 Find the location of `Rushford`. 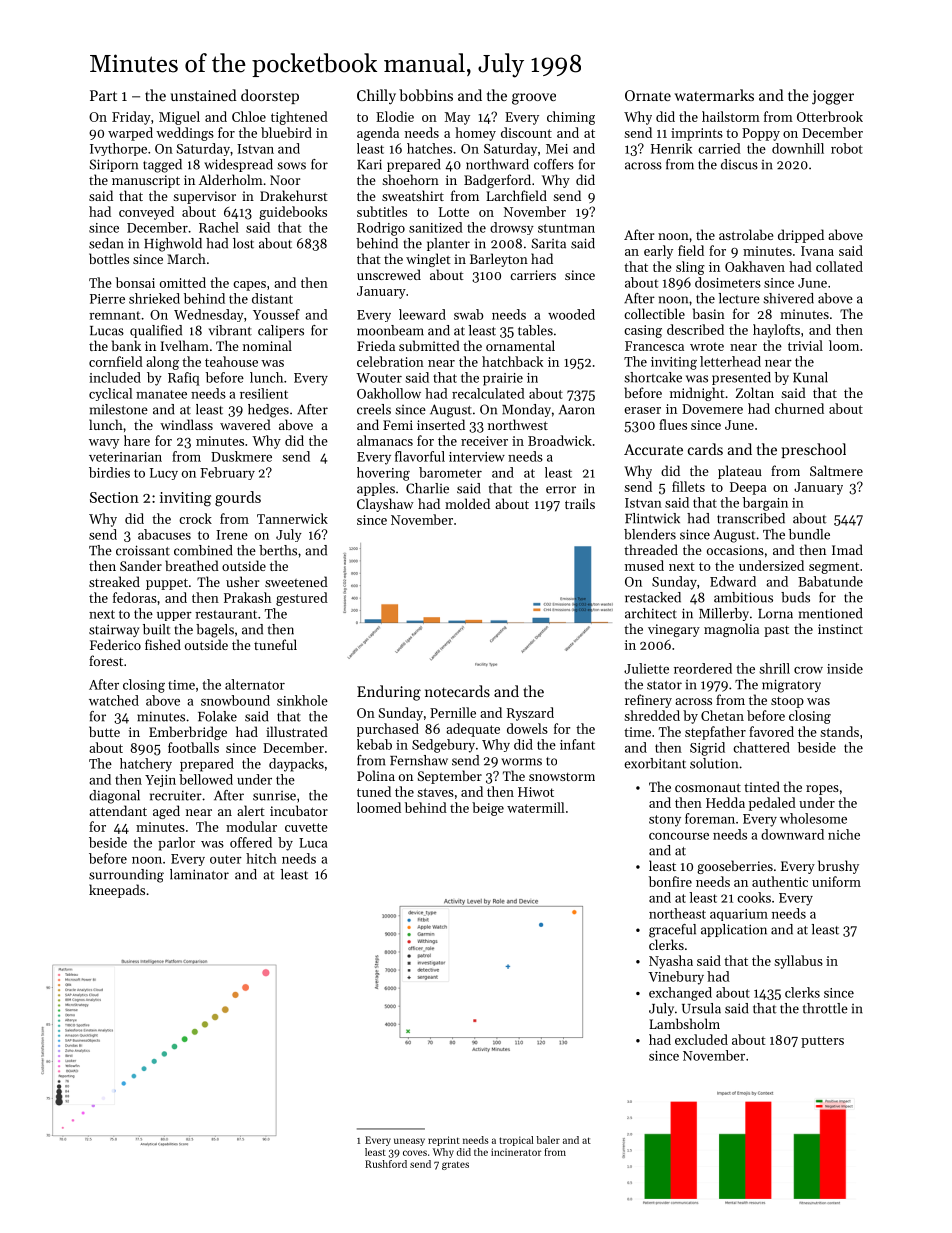

Rushford is located at coordinates (386, 1164).
